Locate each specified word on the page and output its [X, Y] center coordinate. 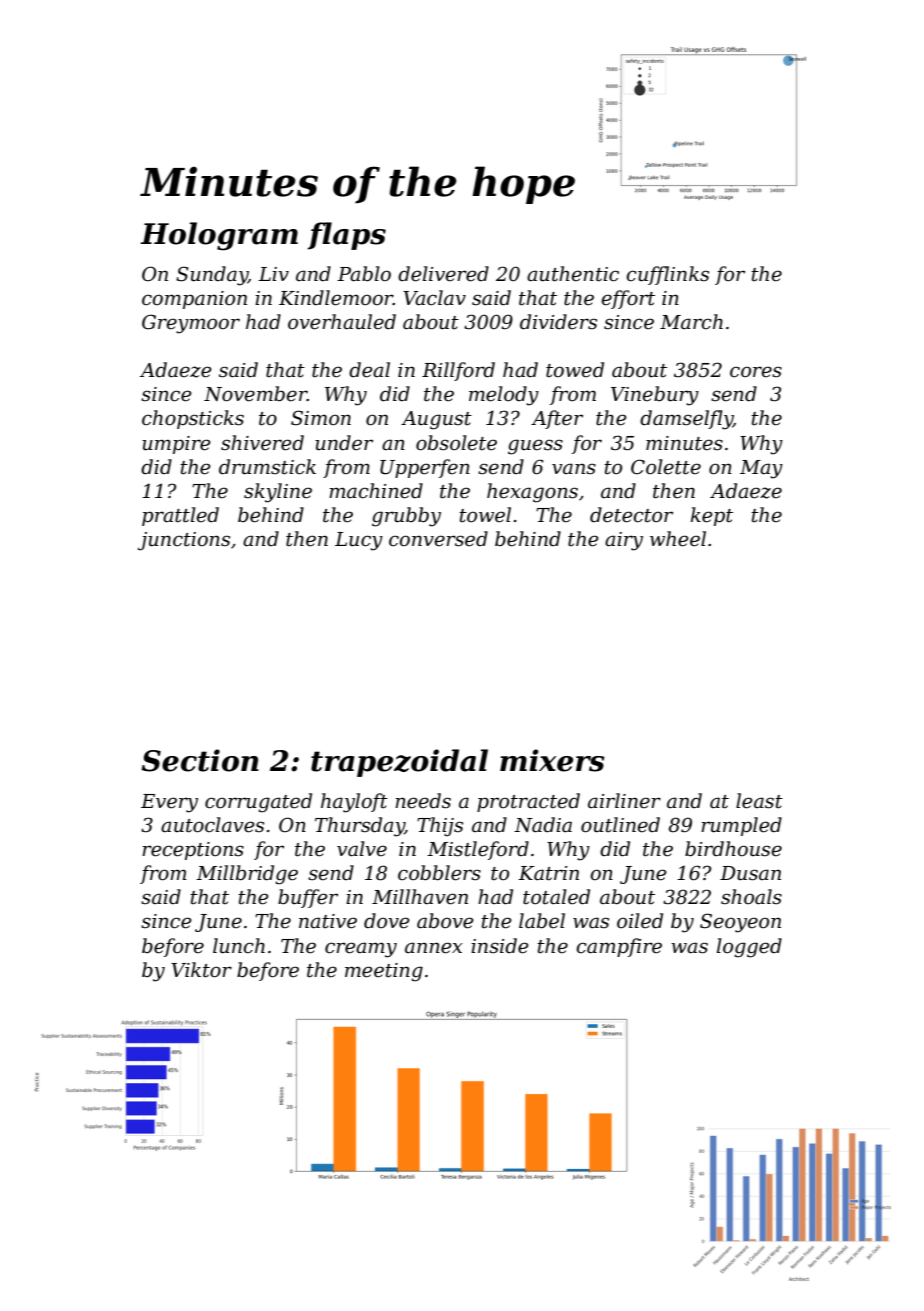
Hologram [219, 236]
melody [504, 396]
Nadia [543, 825]
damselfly [686, 420]
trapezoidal [399, 763]
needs [423, 801]
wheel [678, 539]
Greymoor [191, 324]
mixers [552, 760]
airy [624, 541]
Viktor [201, 970]
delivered [443, 274]
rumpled [741, 826]
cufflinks [667, 275]
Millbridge [247, 875]
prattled [180, 516]
